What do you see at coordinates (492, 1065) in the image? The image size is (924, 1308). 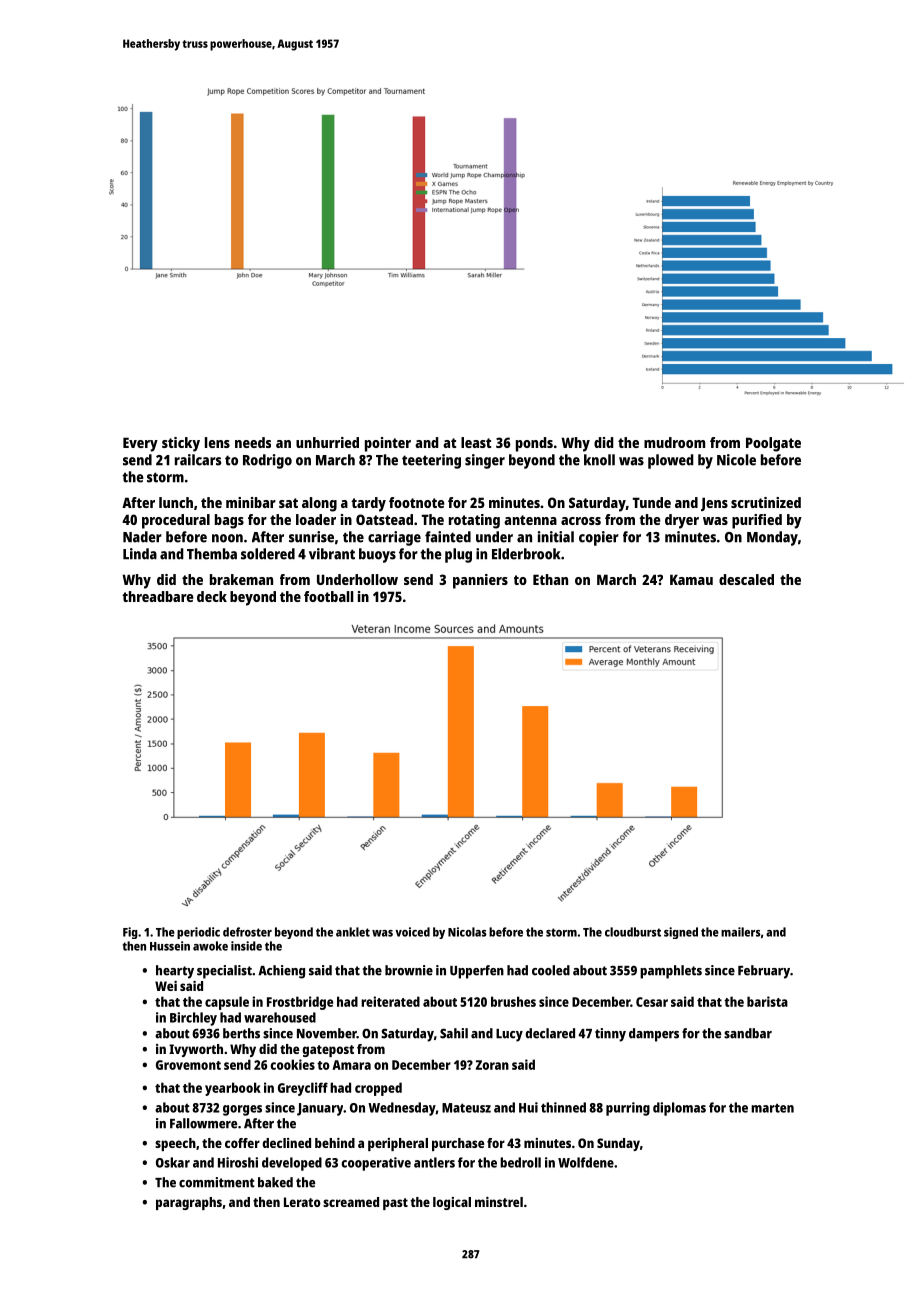 I see `Zoran` at bounding box center [492, 1065].
